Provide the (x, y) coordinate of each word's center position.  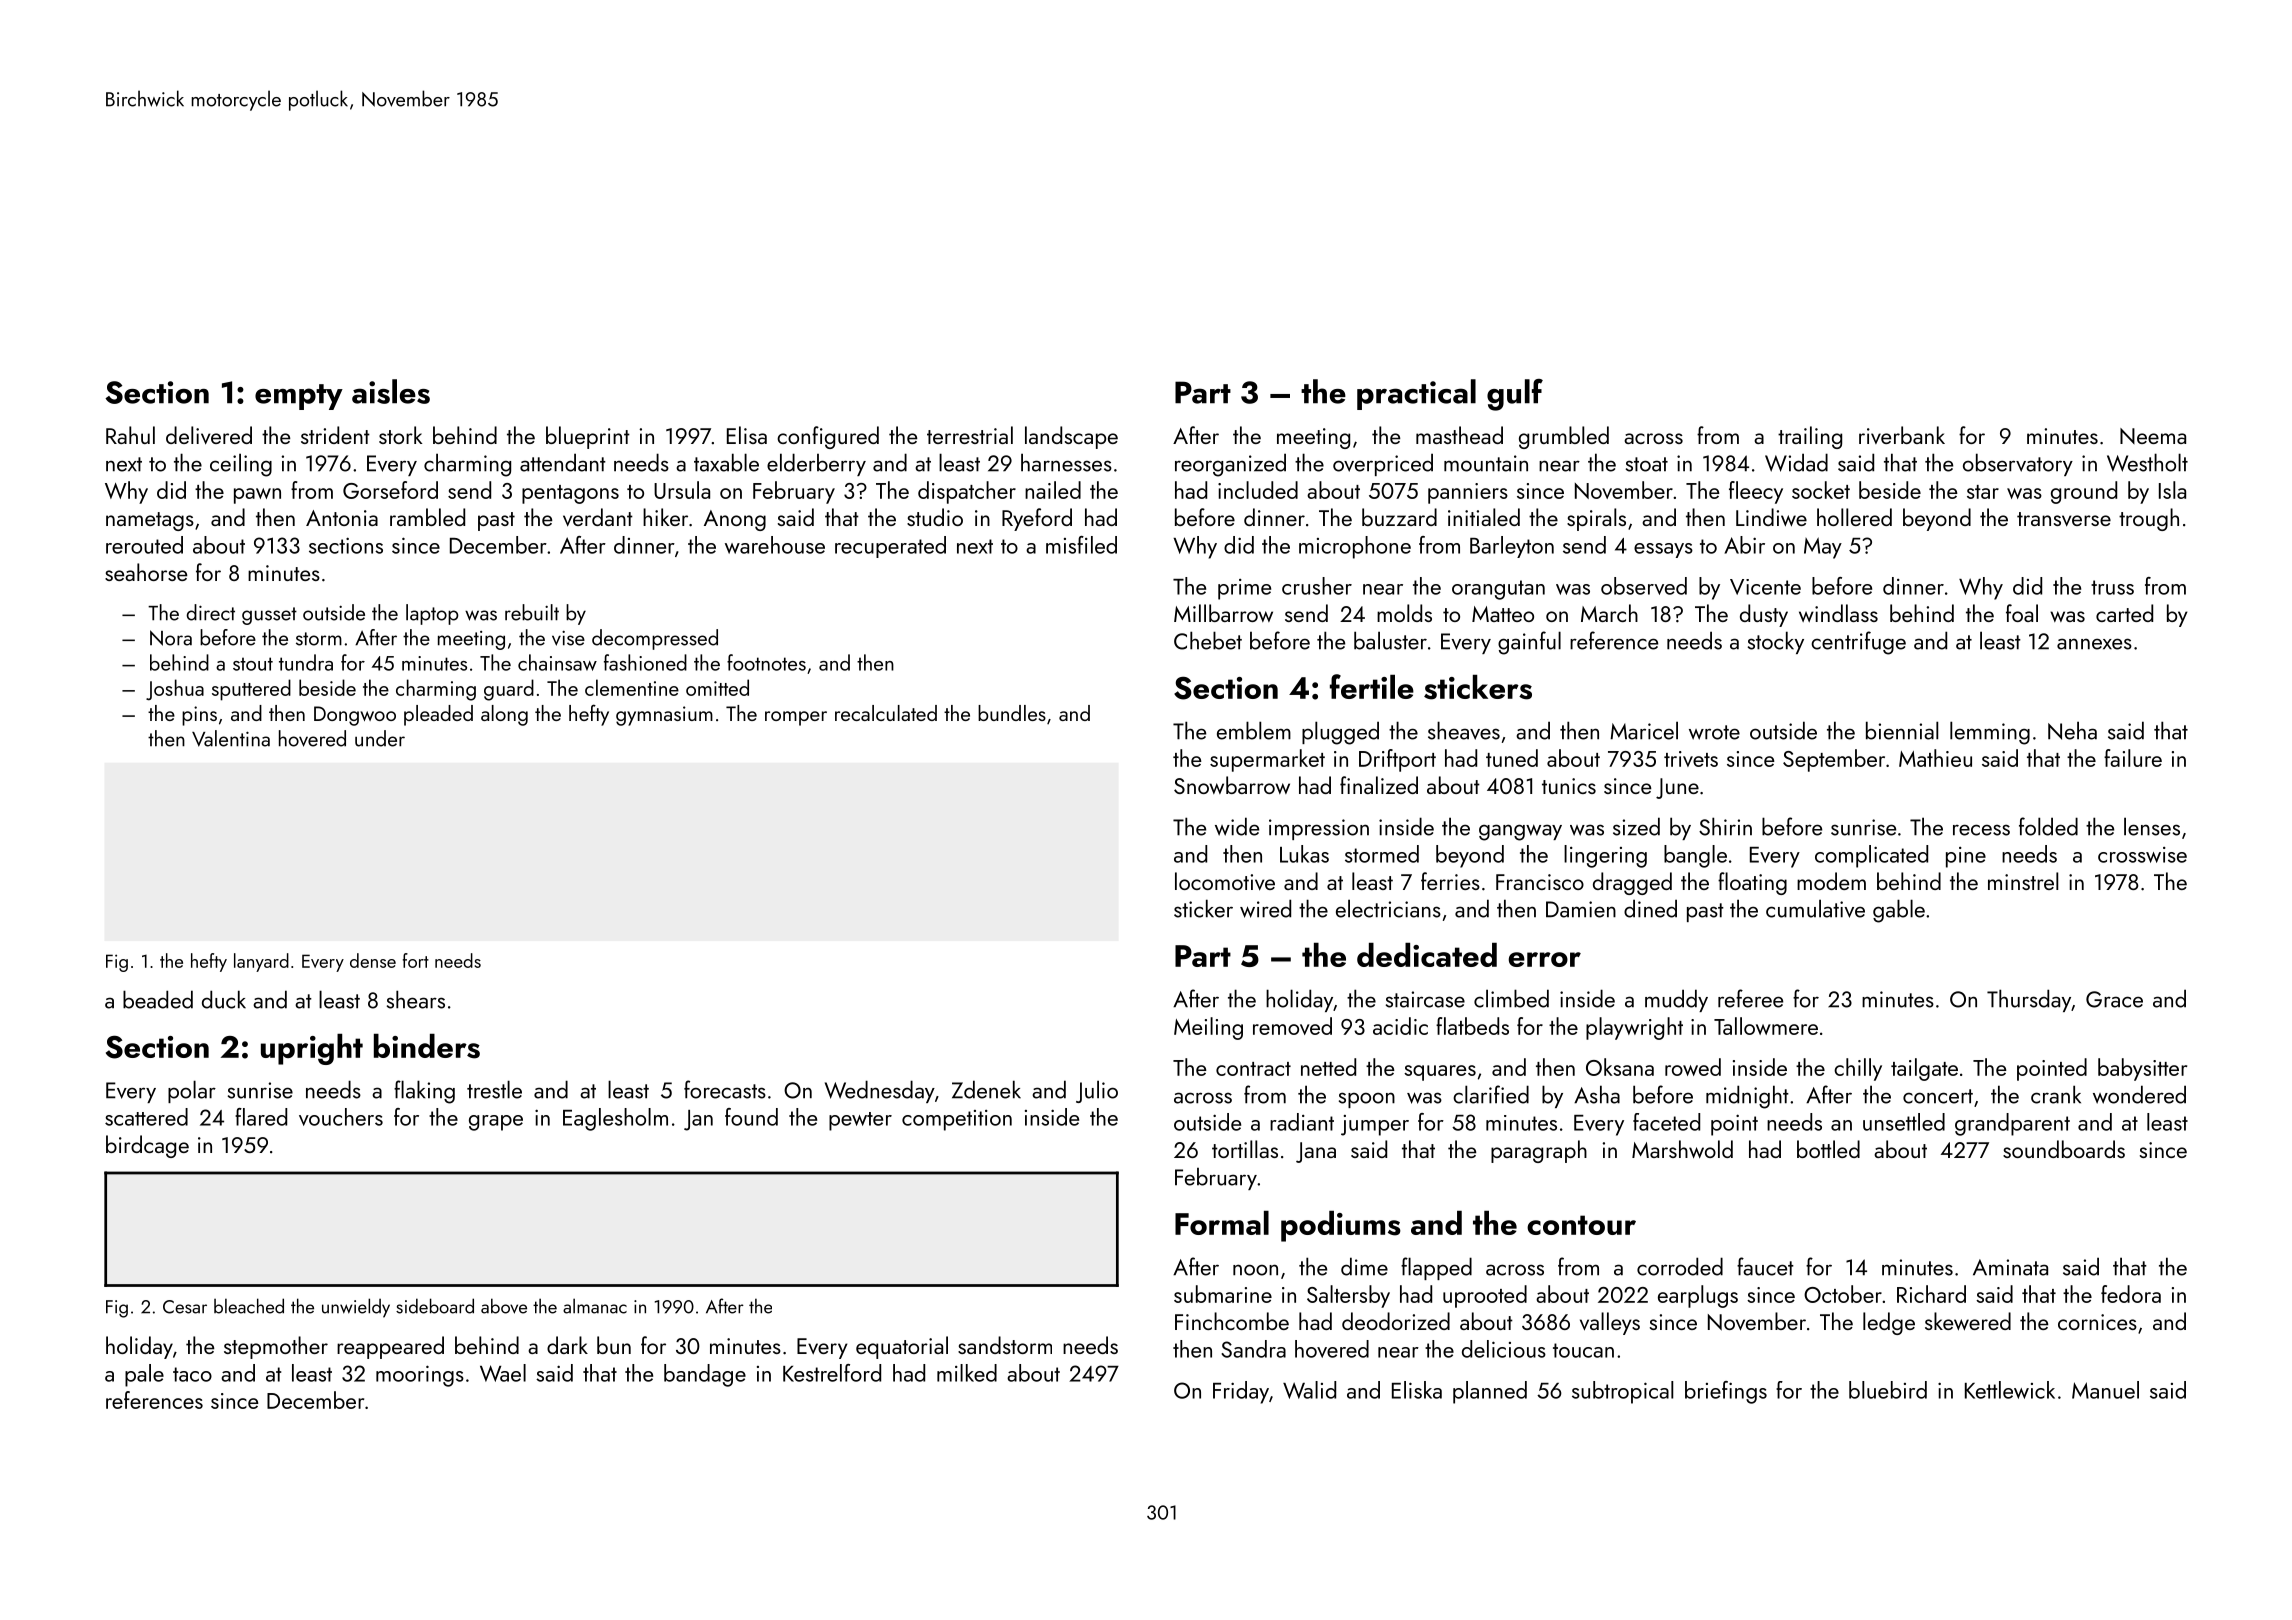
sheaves (1464, 730)
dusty (1764, 615)
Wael (503, 1373)
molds (1404, 613)
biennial (1902, 730)
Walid (1309, 1390)
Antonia (342, 518)
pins (199, 716)
